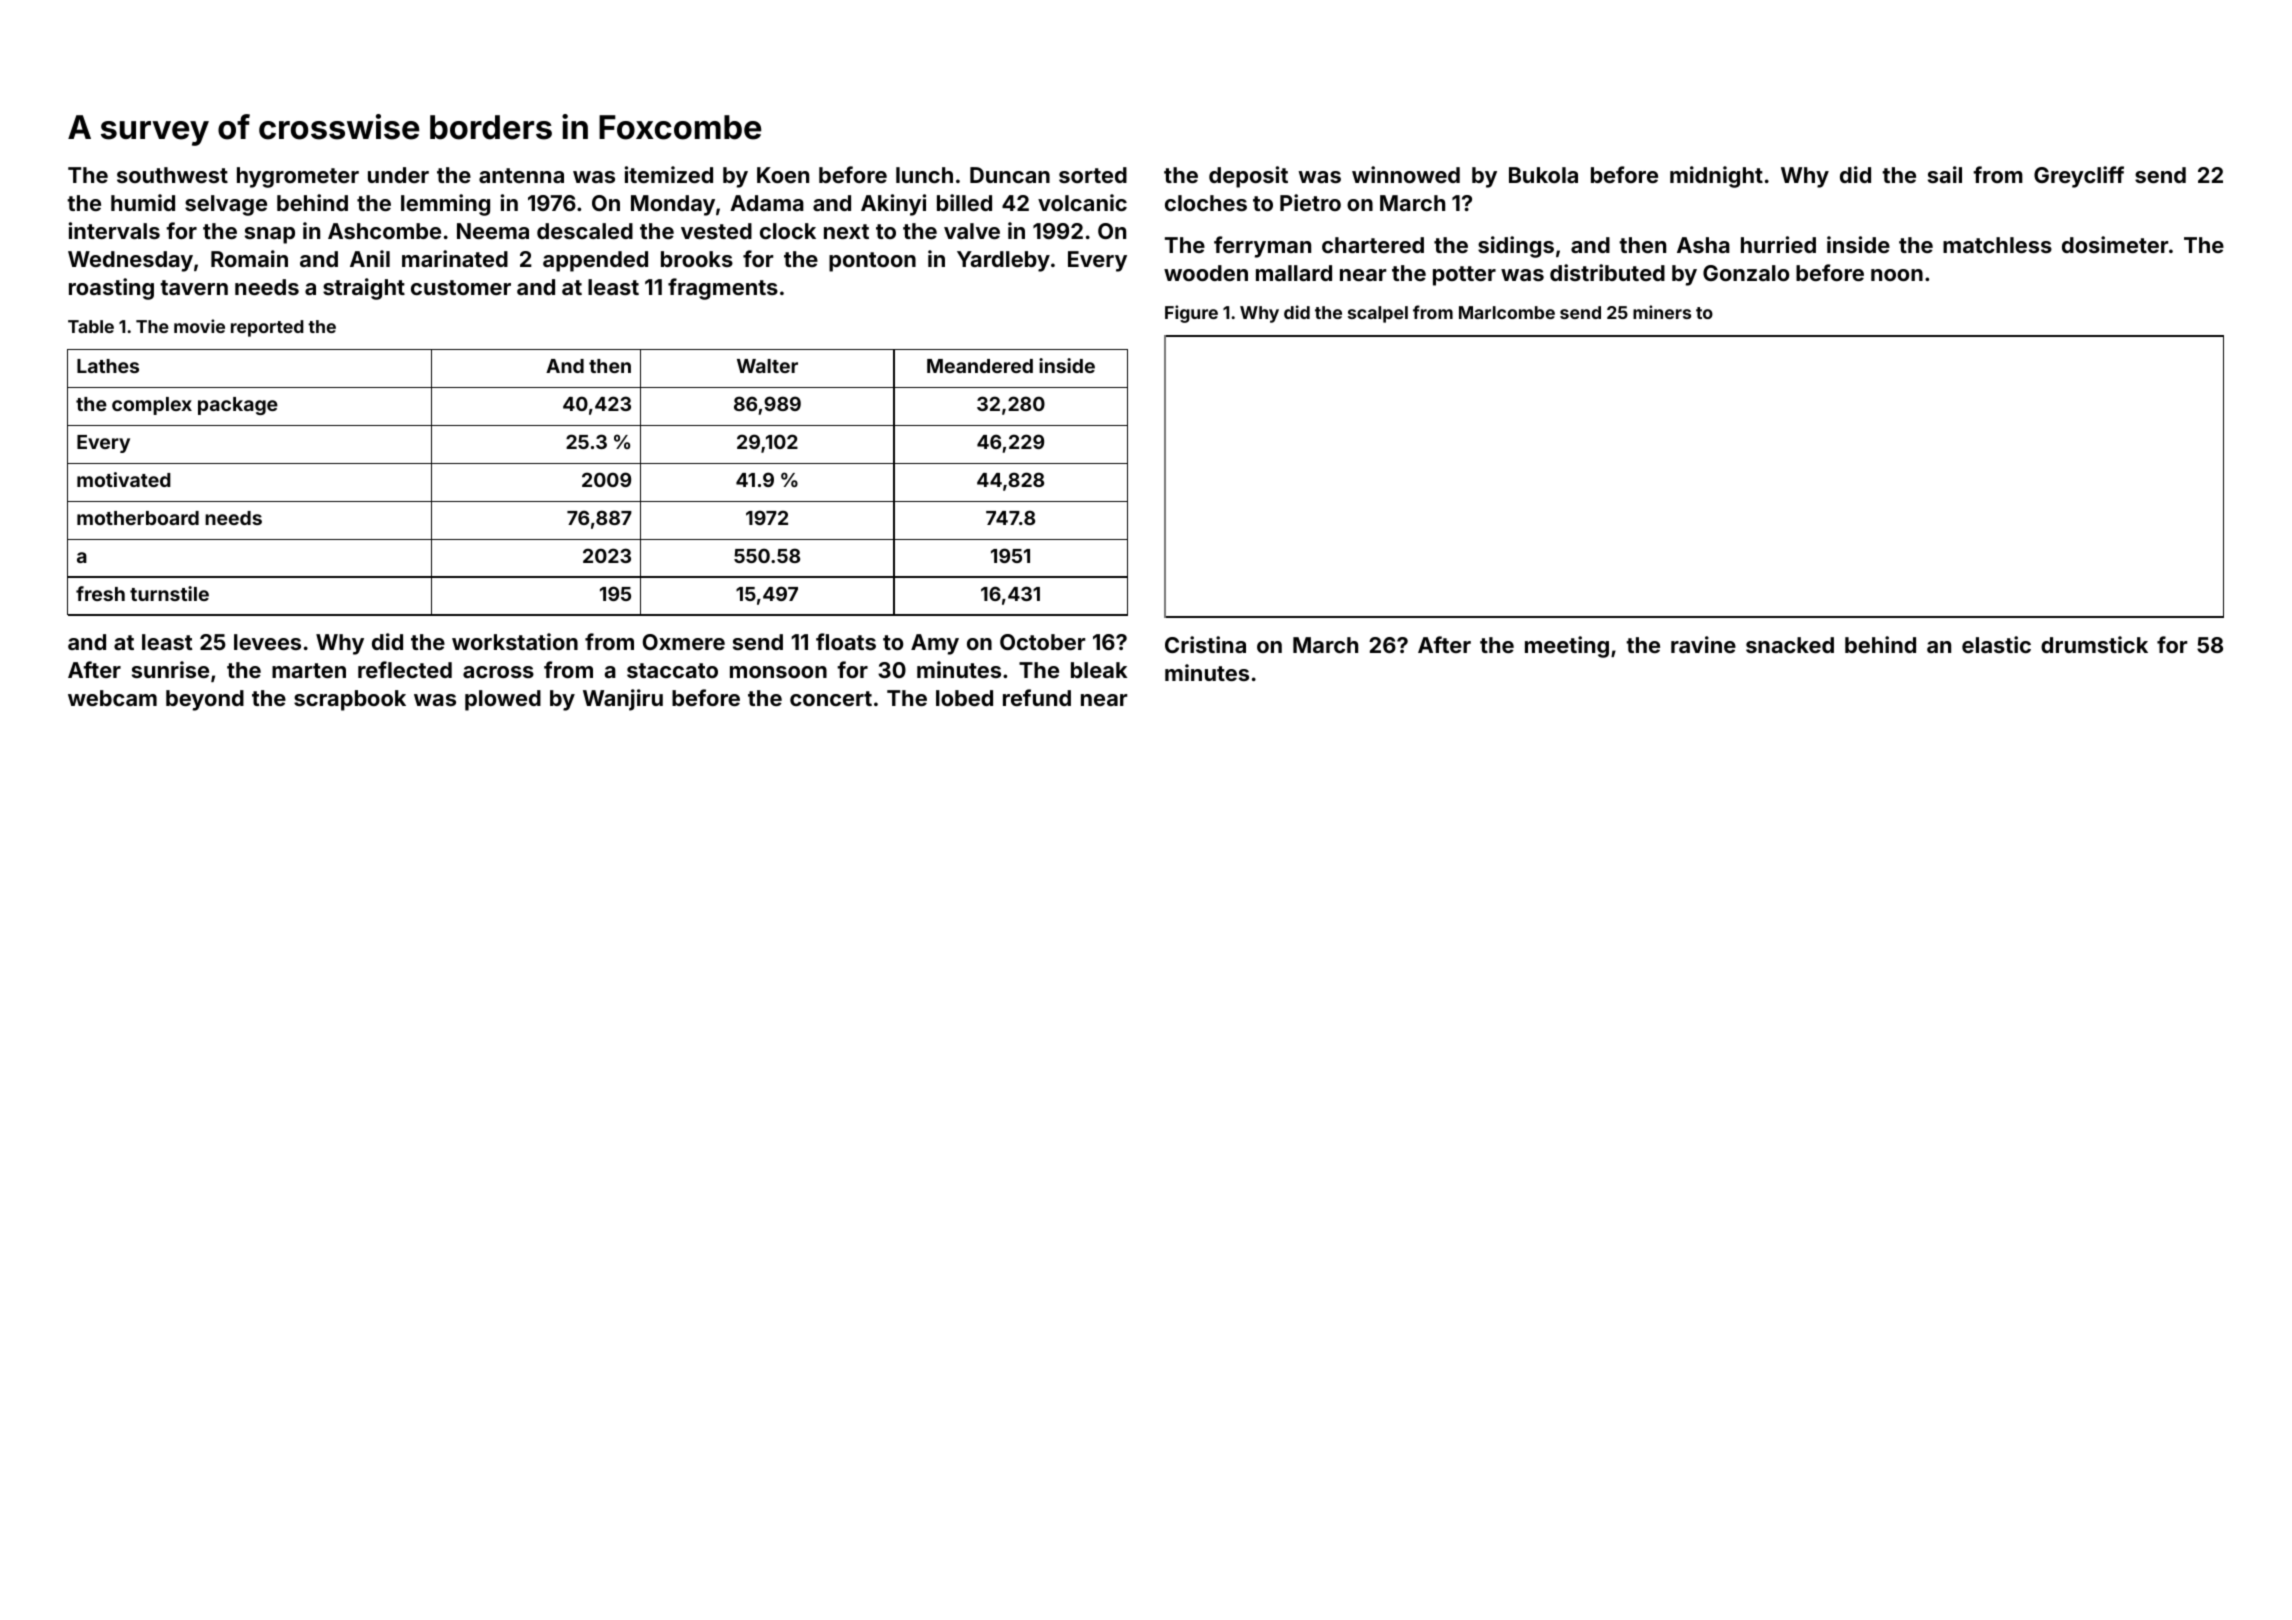 The height and width of the screenshot is (1620, 2292). Describe the element at coordinates (124, 479) in the screenshot. I see `motivated` at that location.
